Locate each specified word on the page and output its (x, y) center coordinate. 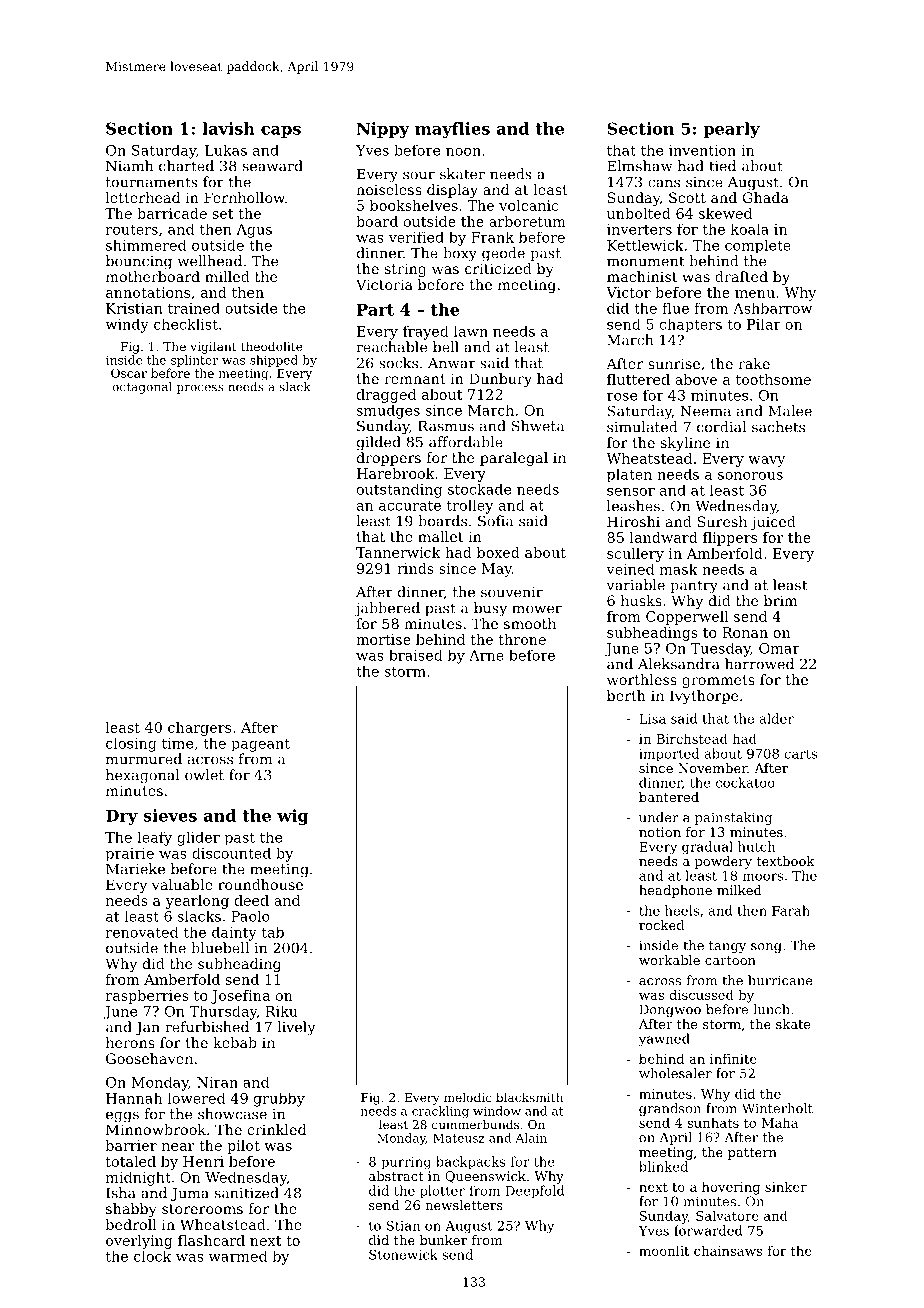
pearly (731, 130)
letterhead (142, 197)
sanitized (247, 1193)
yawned (664, 1039)
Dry (122, 817)
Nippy (383, 130)
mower (537, 609)
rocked (661, 925)
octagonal (142, 388)
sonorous (750, 476)
